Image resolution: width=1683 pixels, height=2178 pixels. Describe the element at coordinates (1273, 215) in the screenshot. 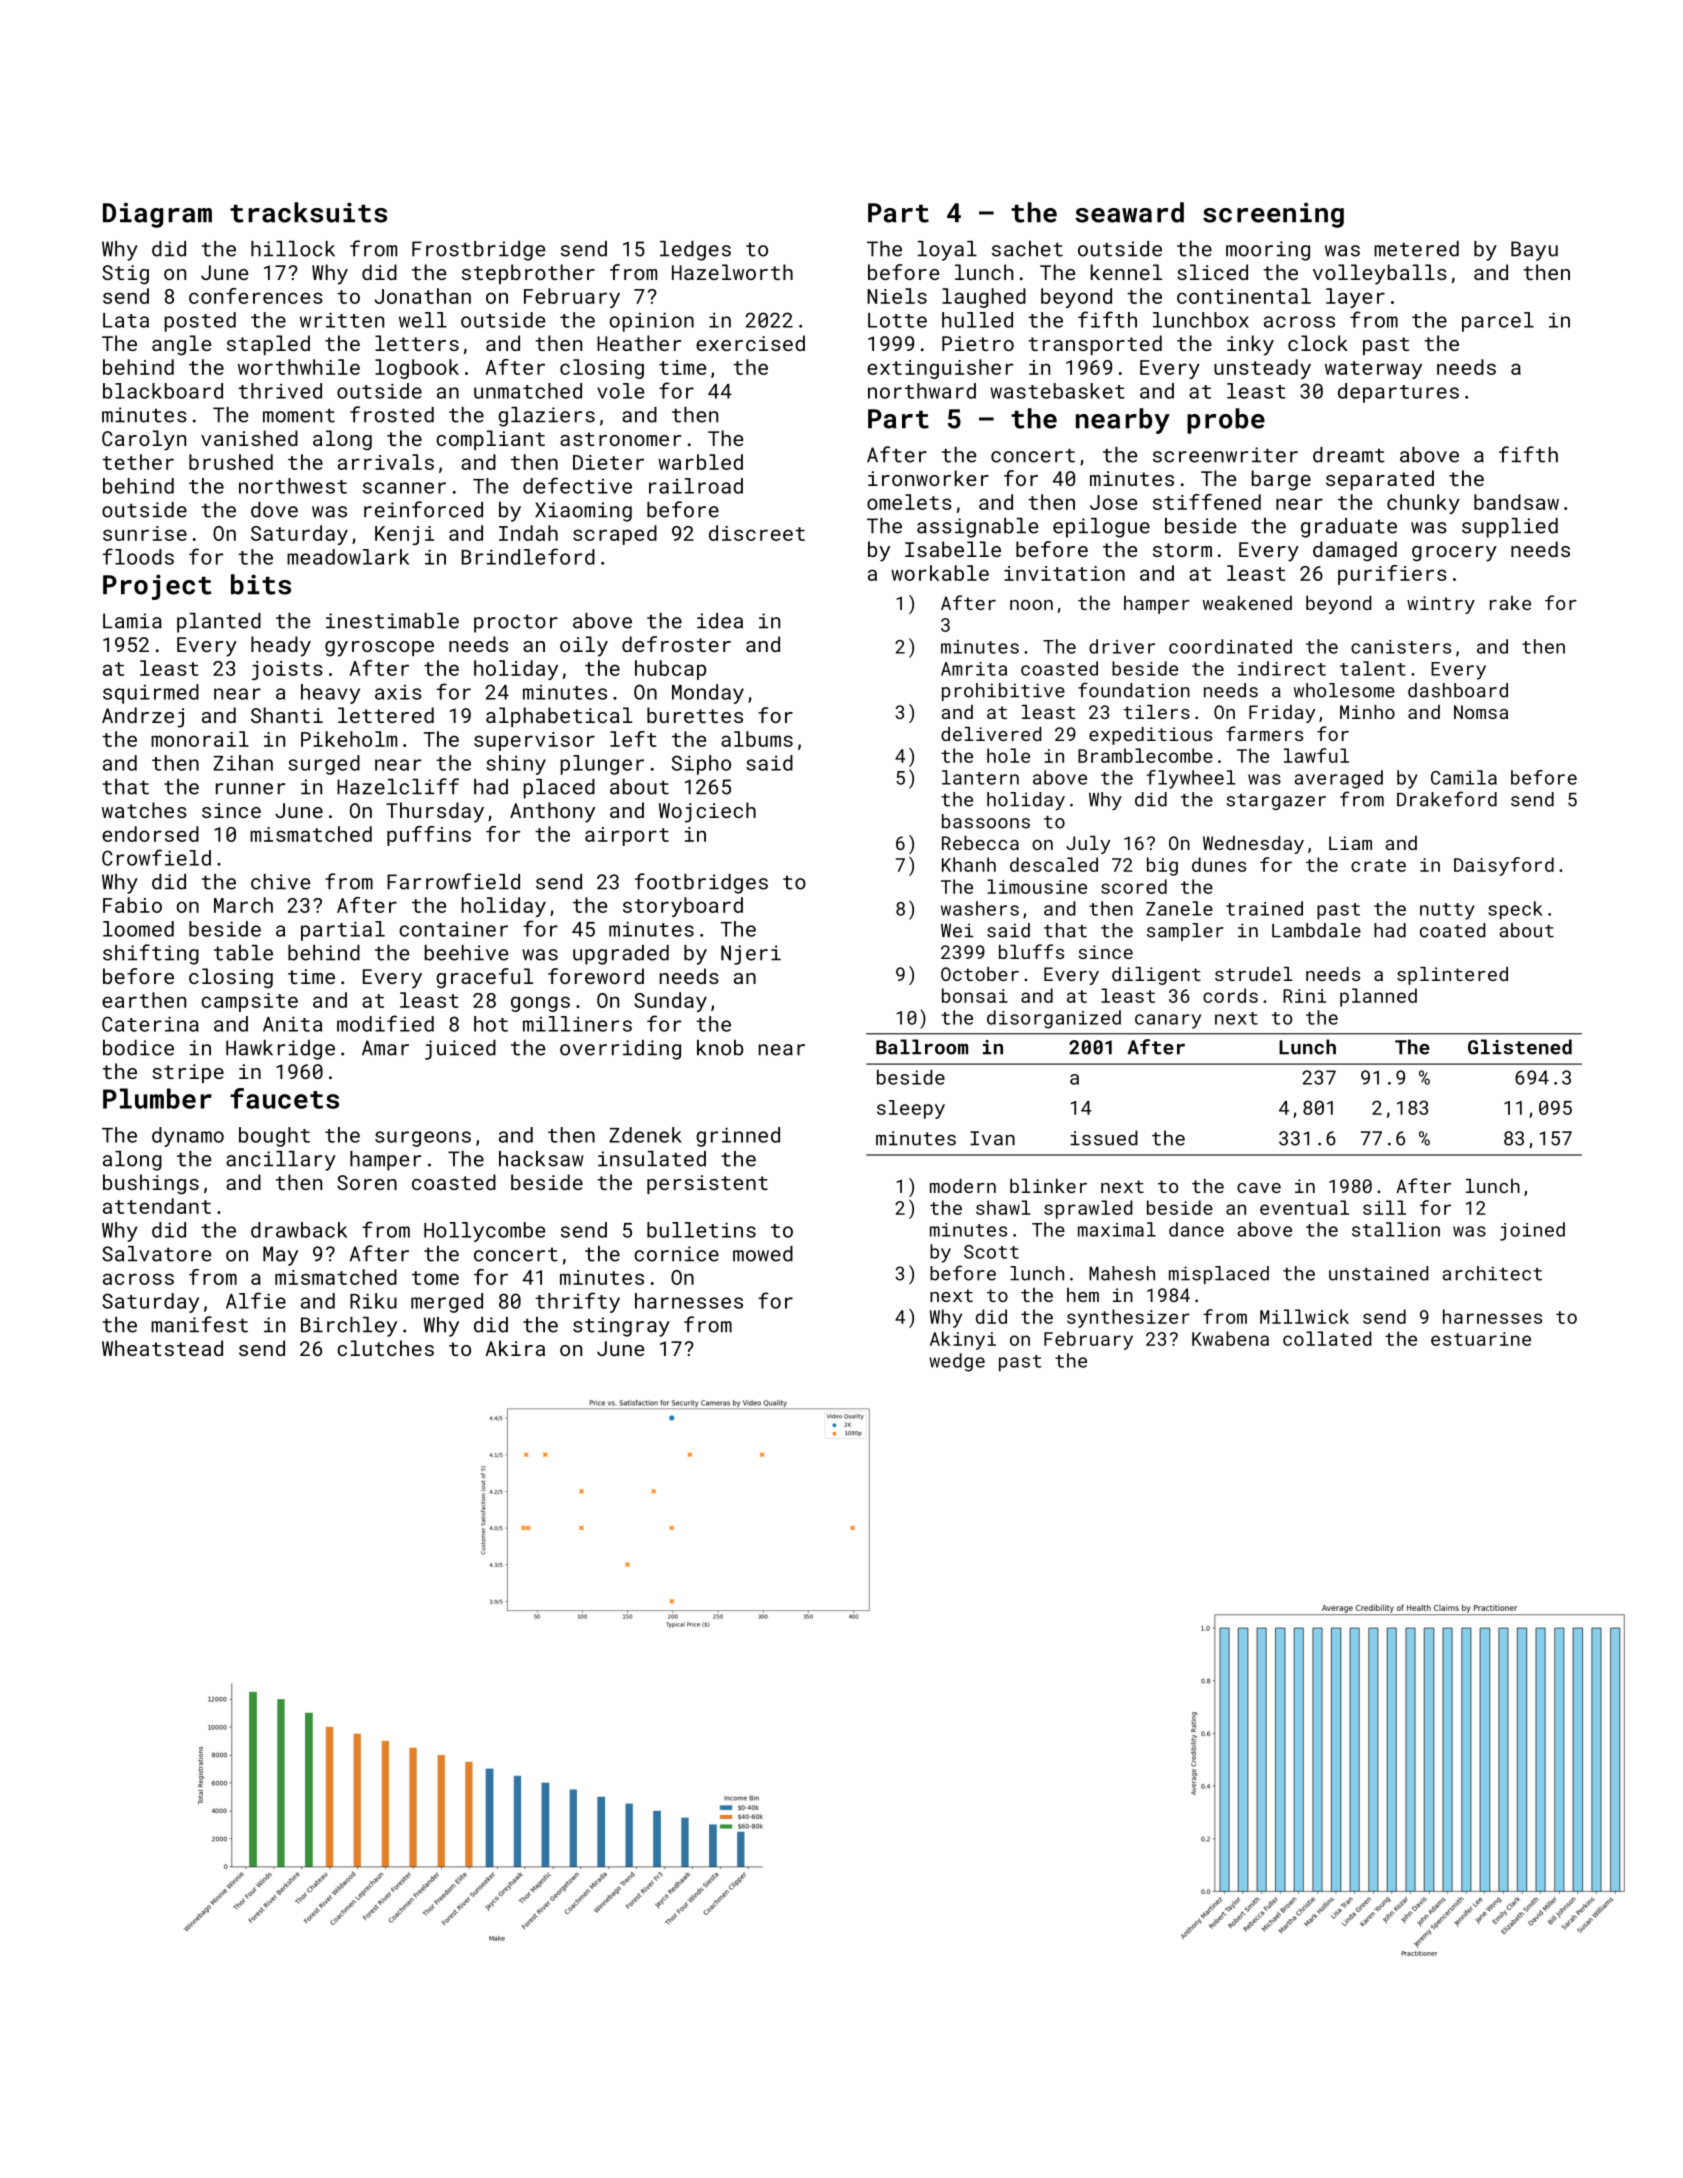

I see `screening` at that location.
